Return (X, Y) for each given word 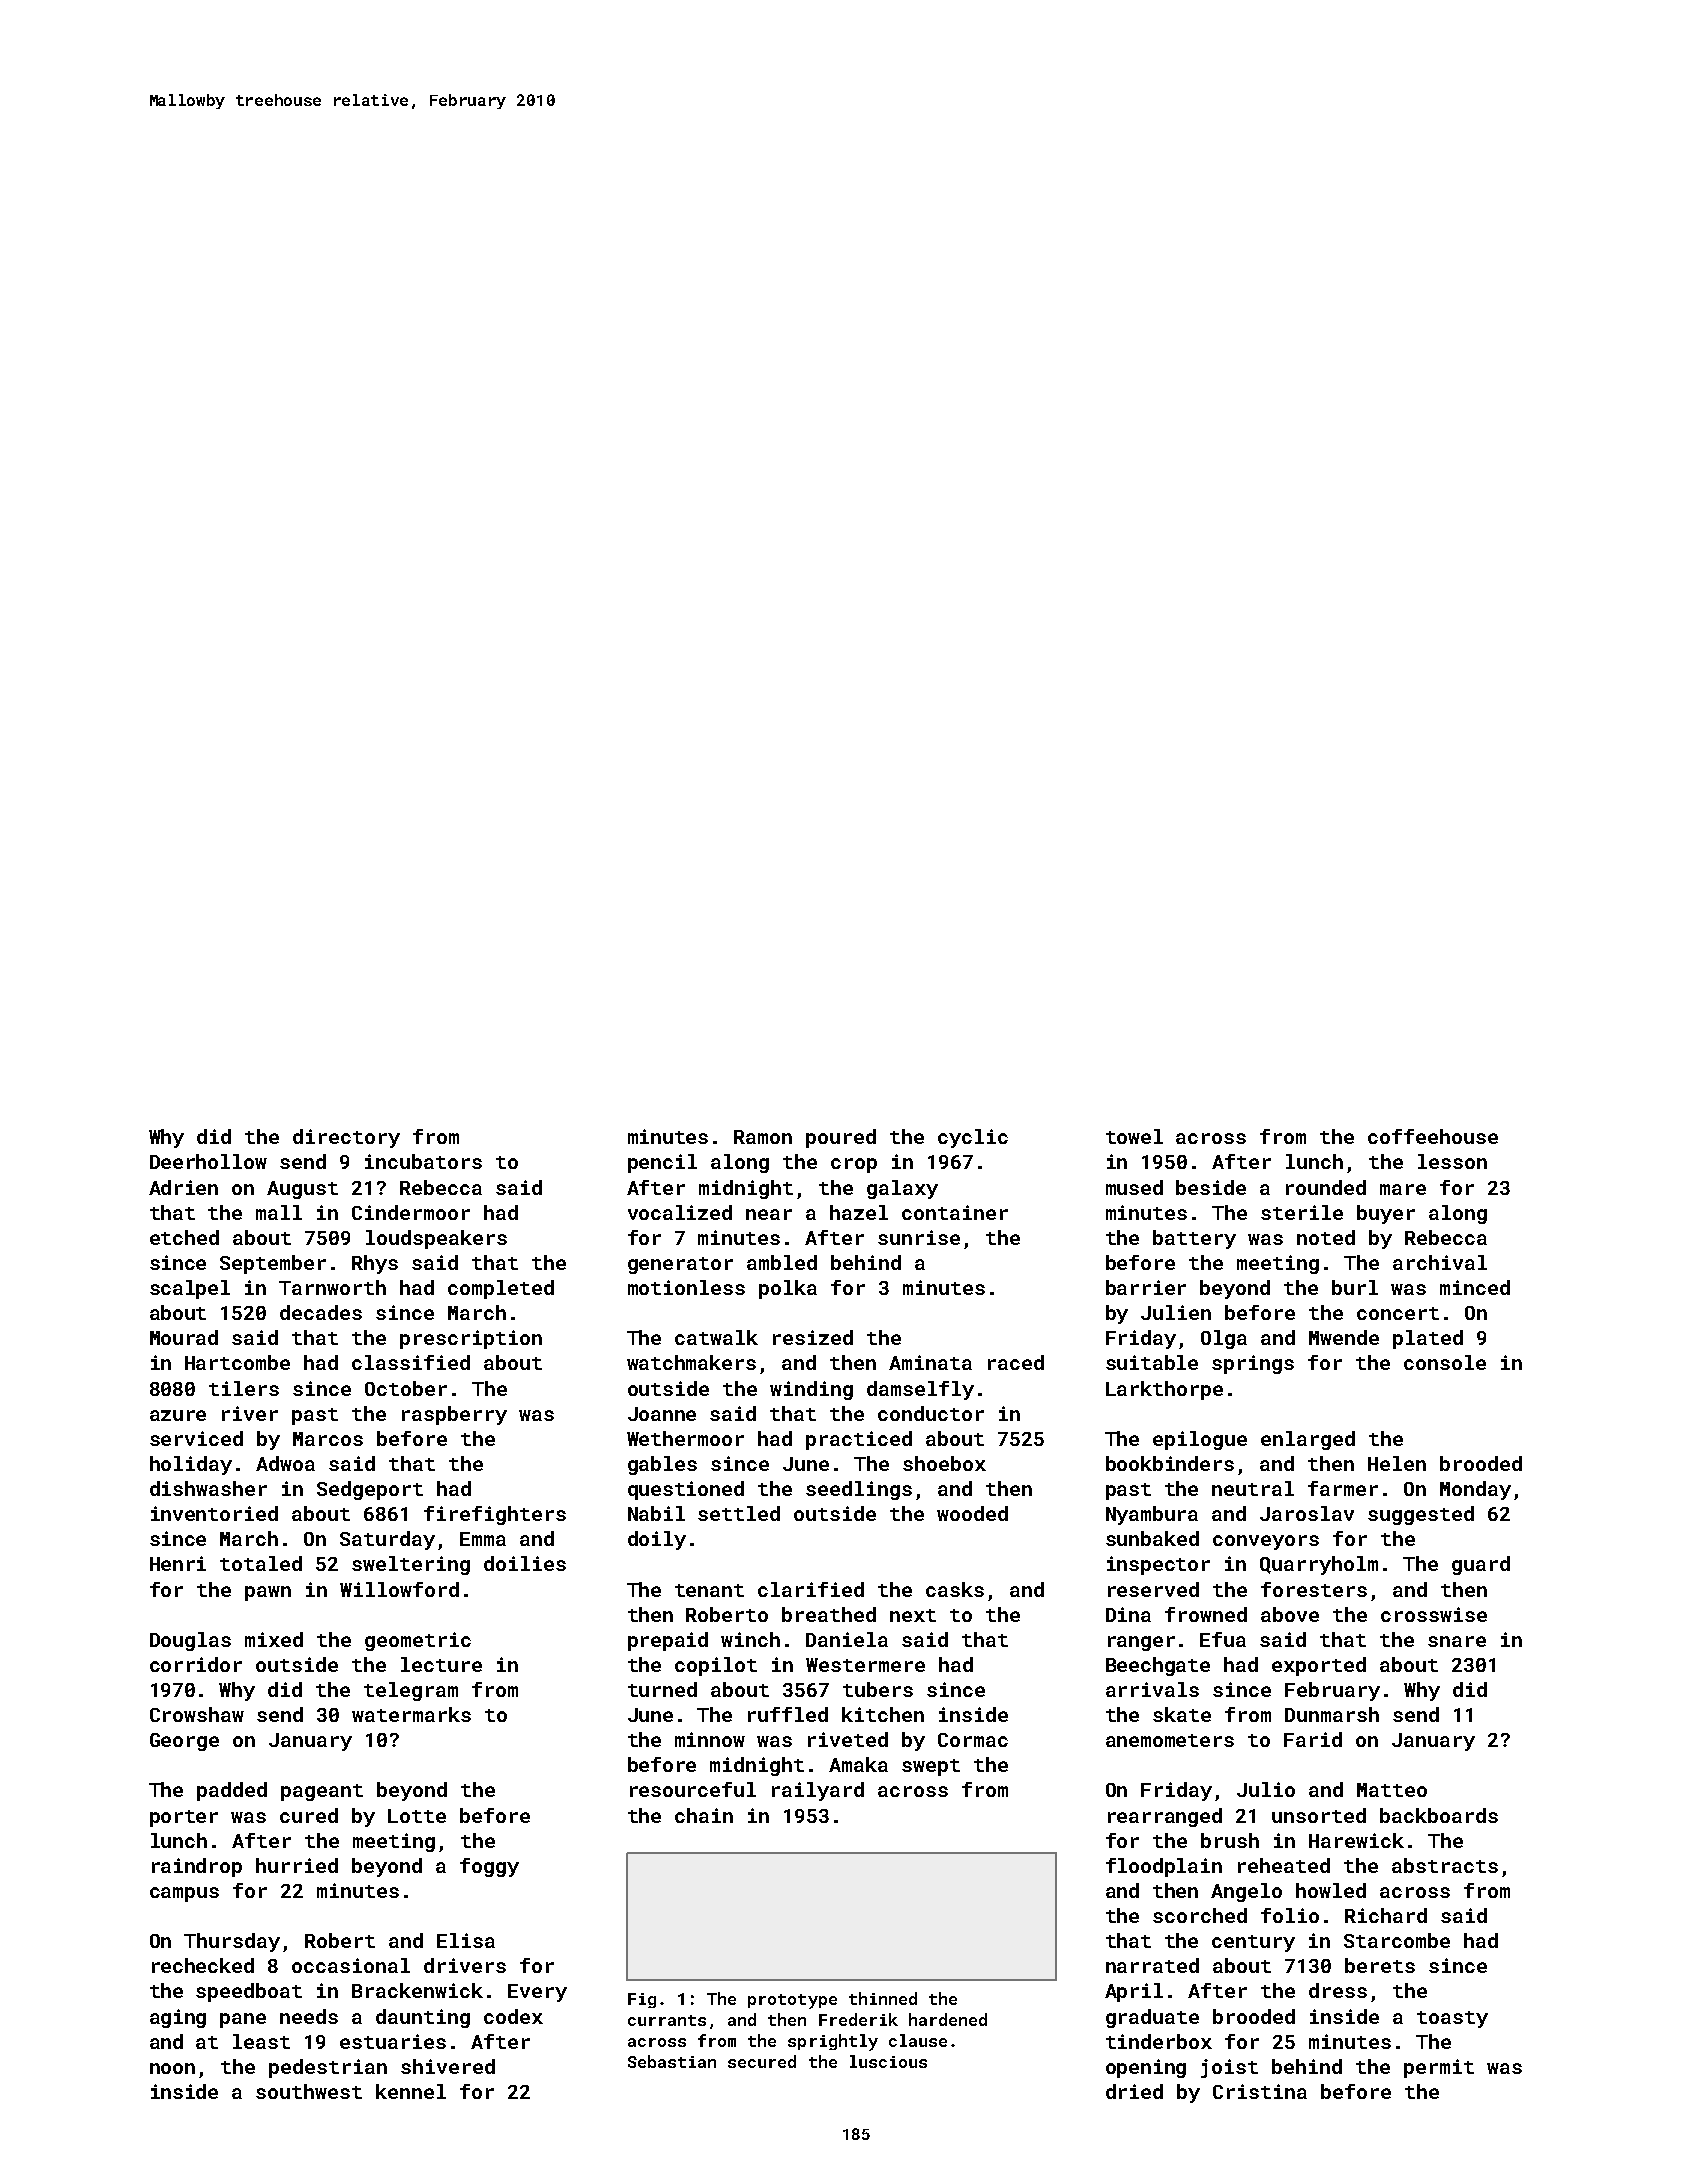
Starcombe (1397, 1940)
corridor (196, 1664)
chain (704, 1815)
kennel (411, 2091)
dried (1134, 2091)
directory (346, 1138)
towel (1134, 1136)
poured (841, 1138)
